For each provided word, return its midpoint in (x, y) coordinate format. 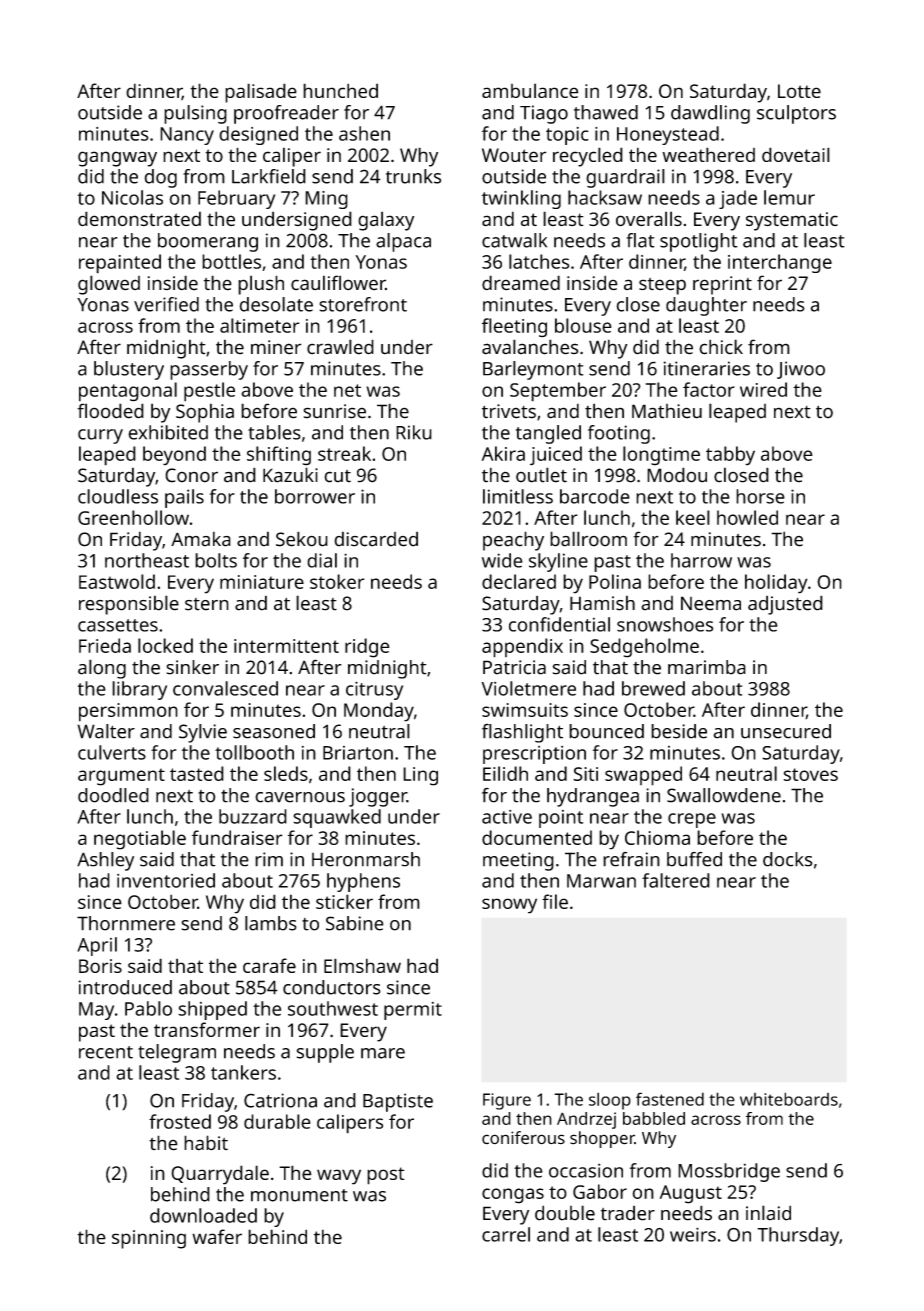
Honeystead (668, 135)
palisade (261, 93)
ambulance (530, 90)
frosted (180, 1121)
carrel (506, 1234)
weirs (693, 1234)
